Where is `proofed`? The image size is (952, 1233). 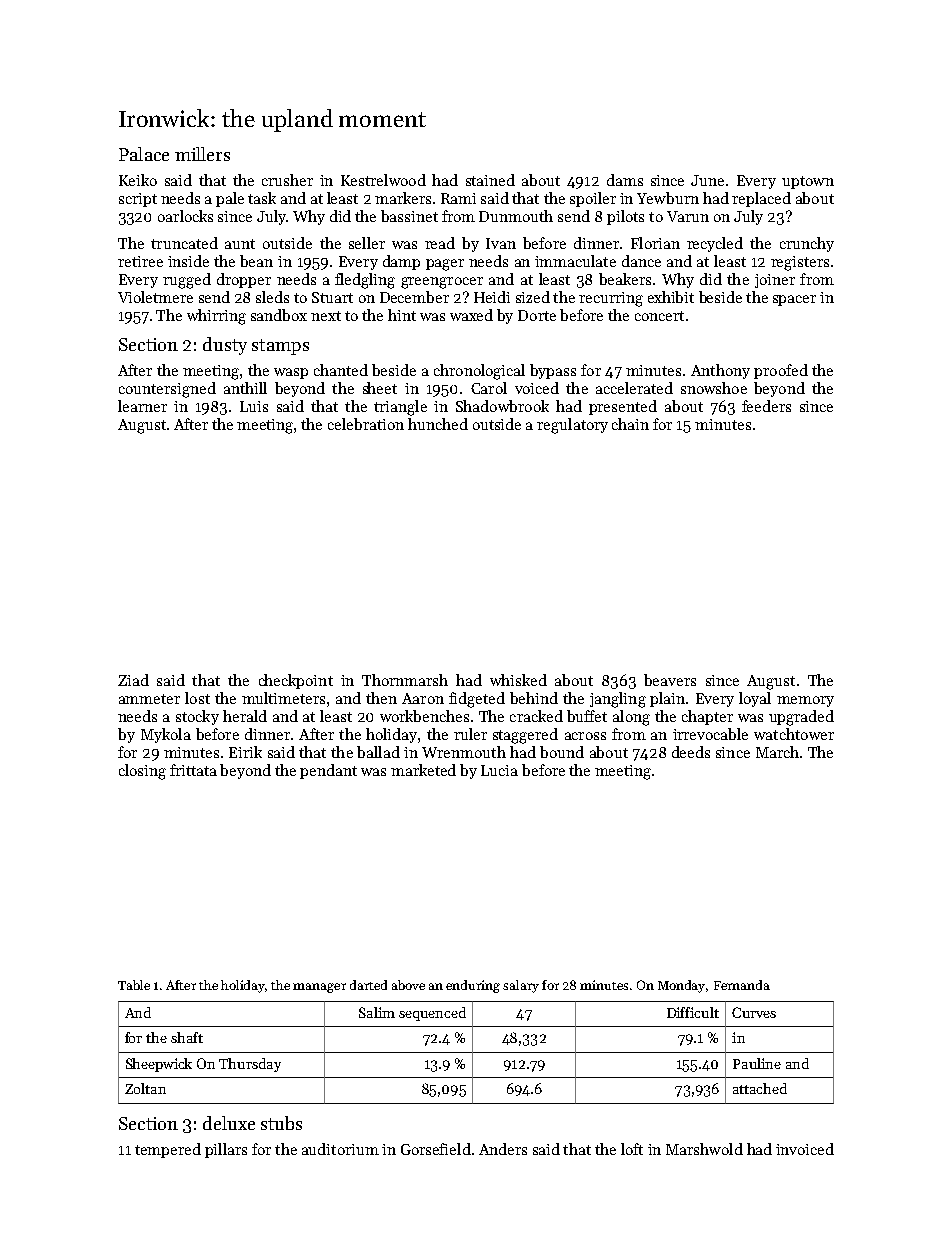 proofed is located at coordinates (781, 371).
